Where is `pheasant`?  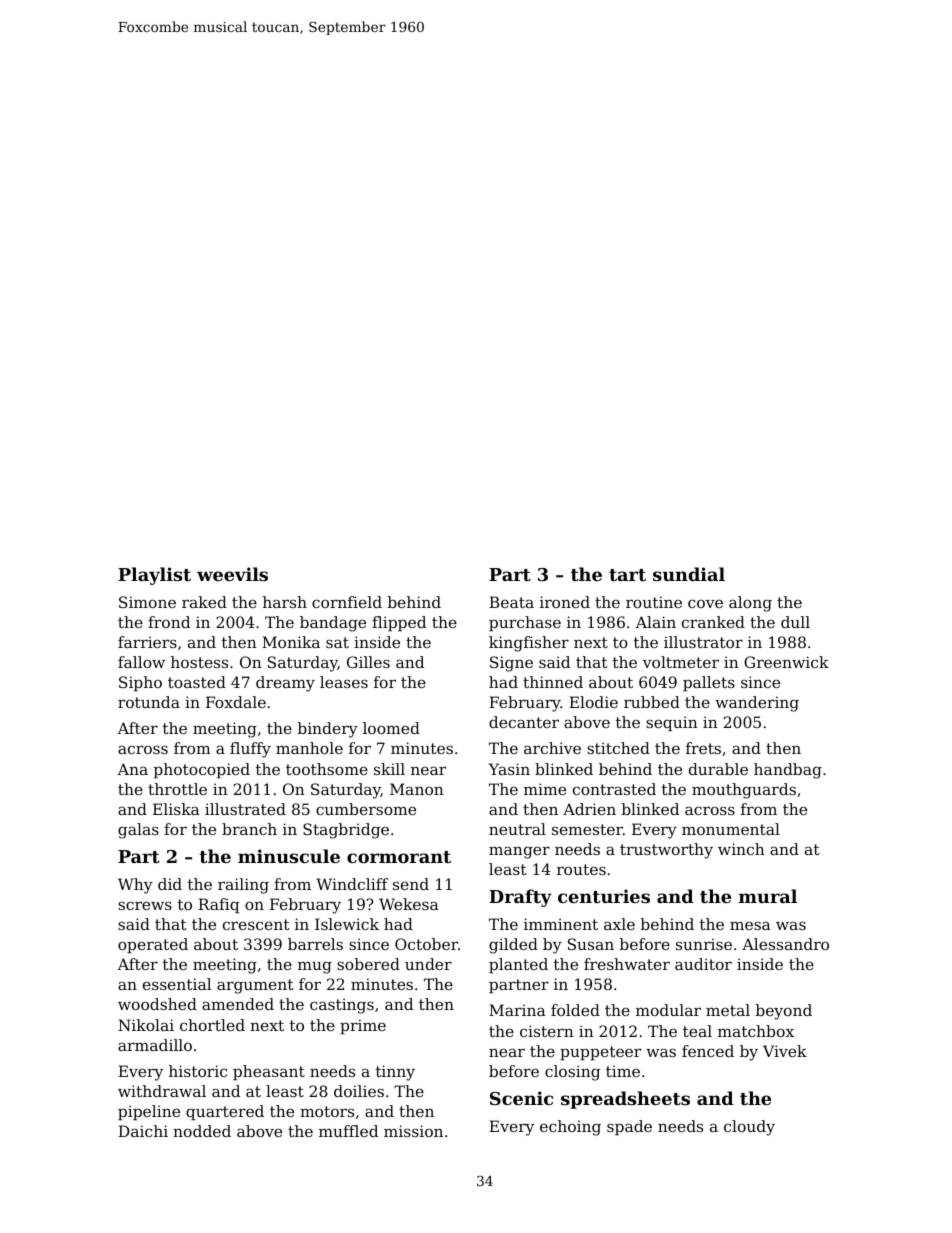 pheasant is located at coordinates (269, 1072).
